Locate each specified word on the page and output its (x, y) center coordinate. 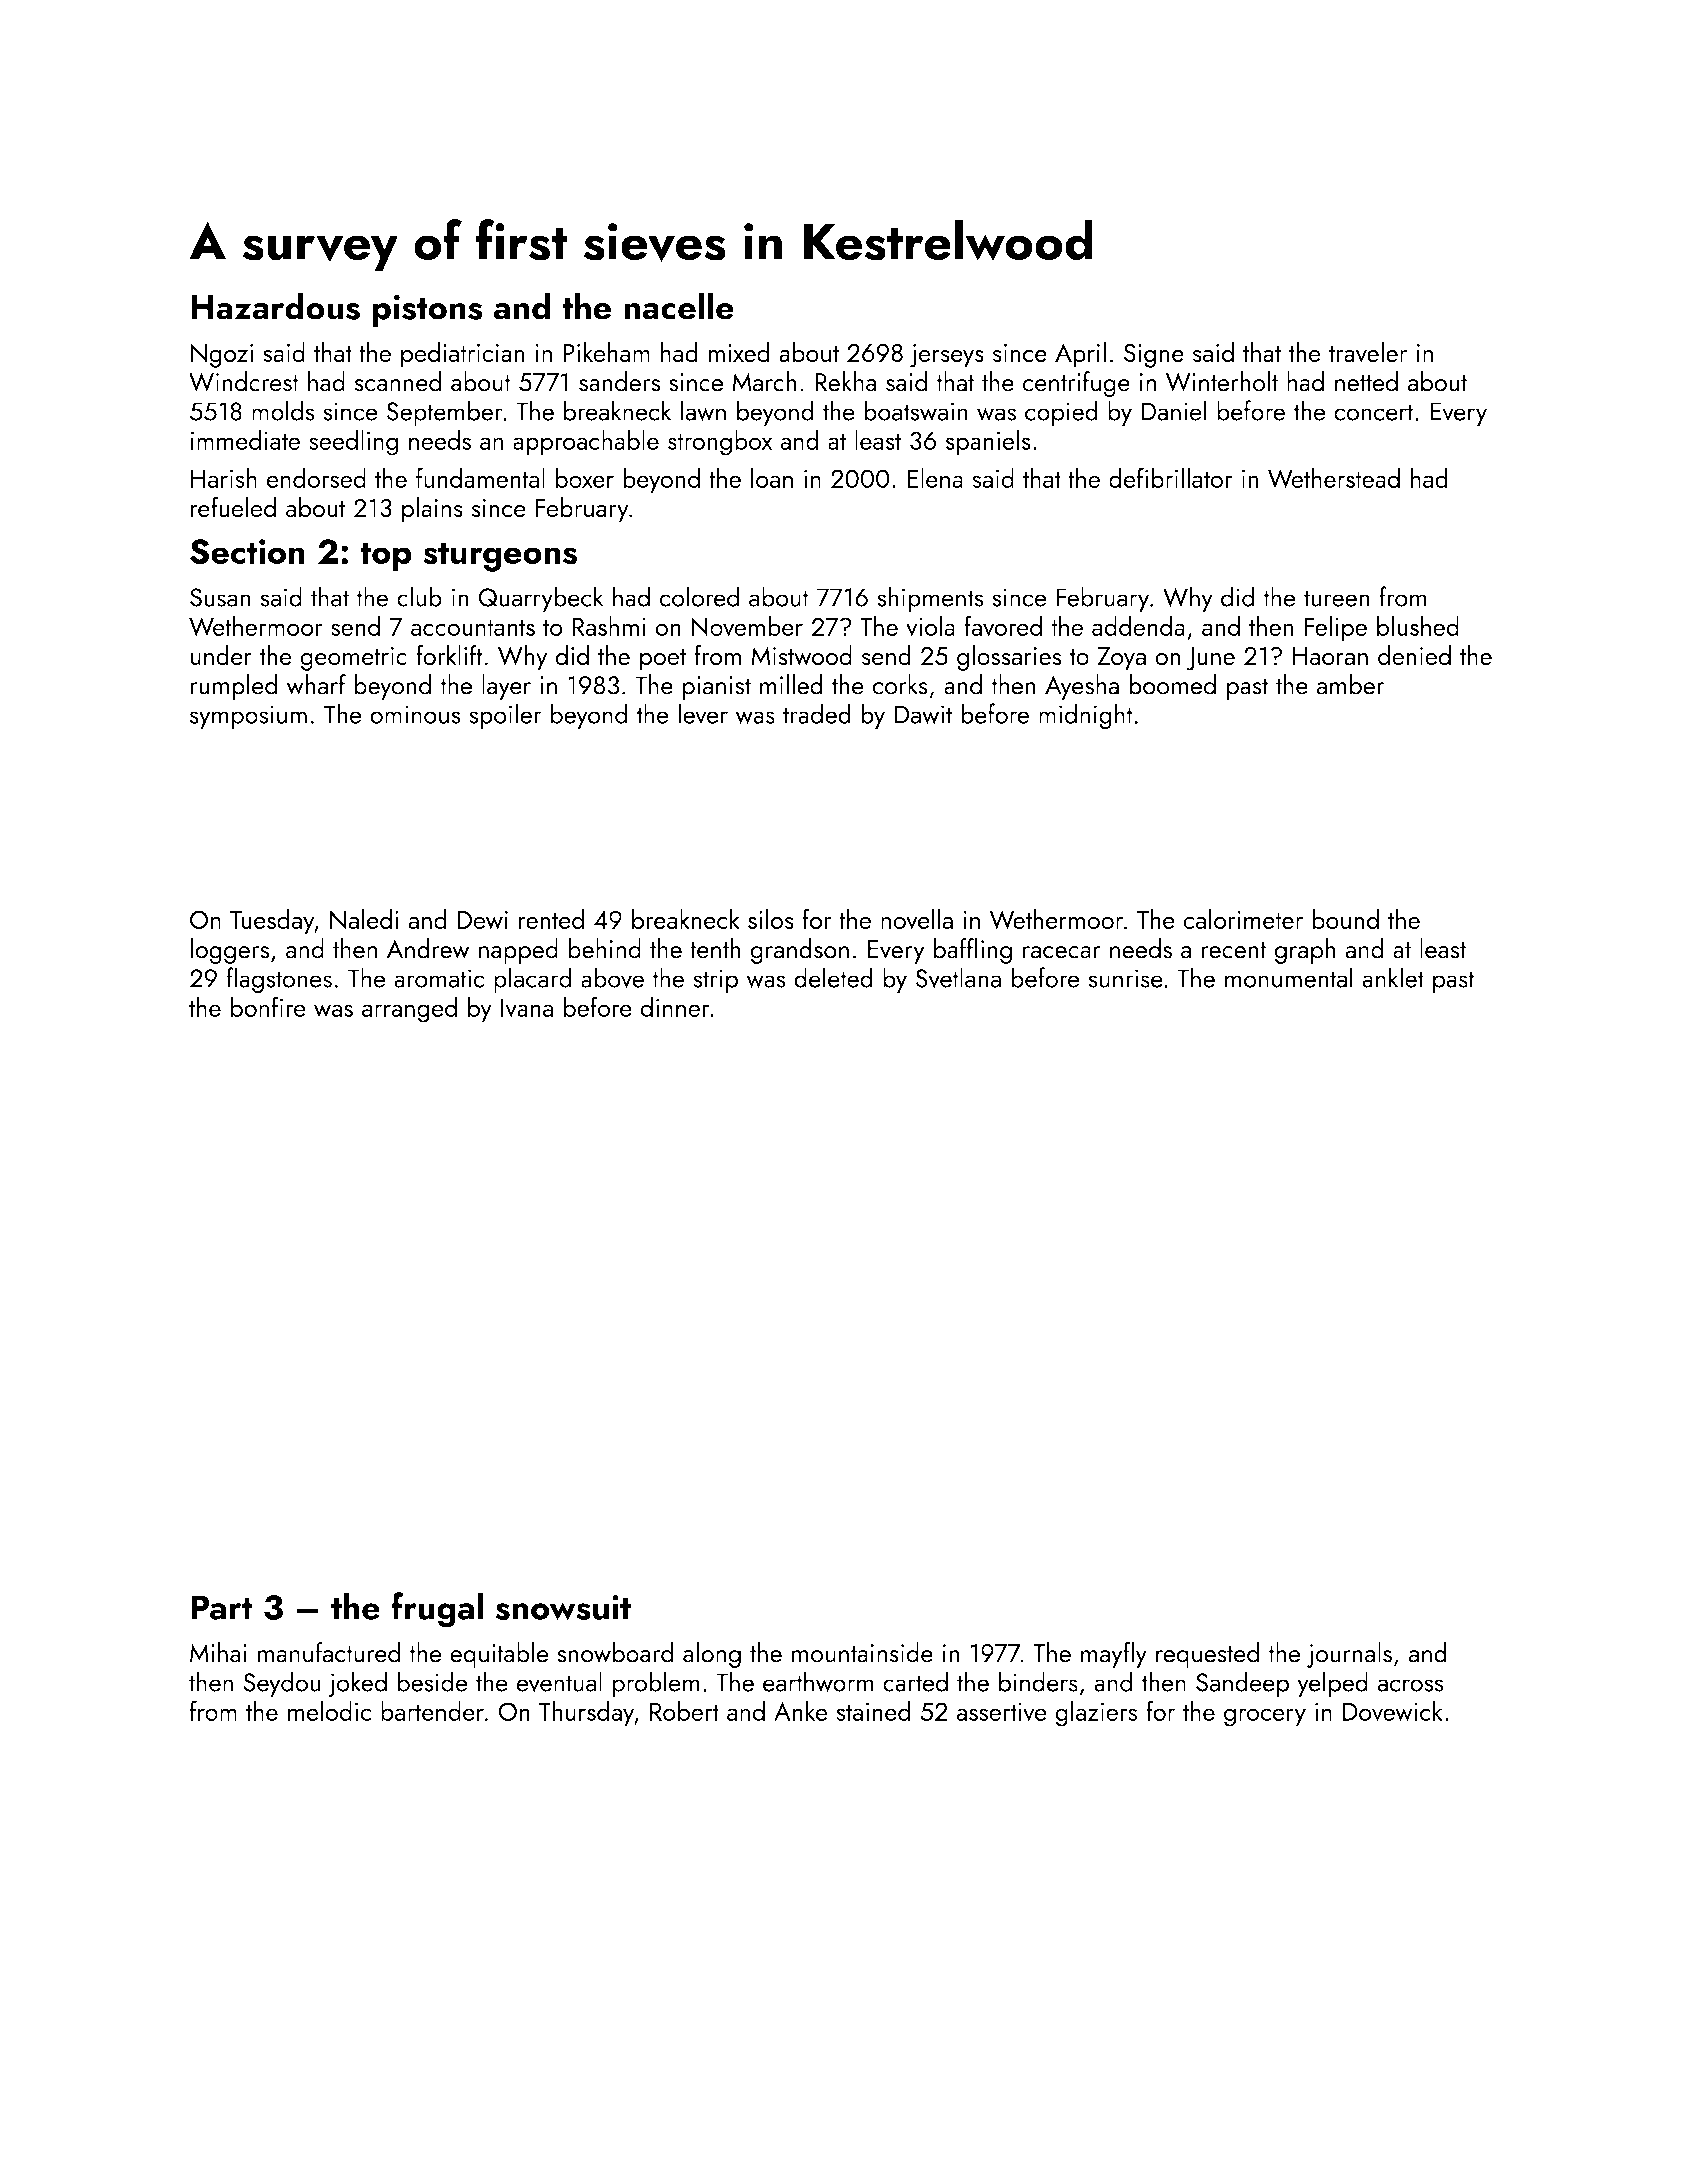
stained (874, 1710)
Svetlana (958, 977)
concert (1373, 412)
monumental (1289, 977)
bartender (432, 1710)
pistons (427, 310)
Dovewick (1393, 1710)
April (1080, 355)
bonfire (268, 1006)
